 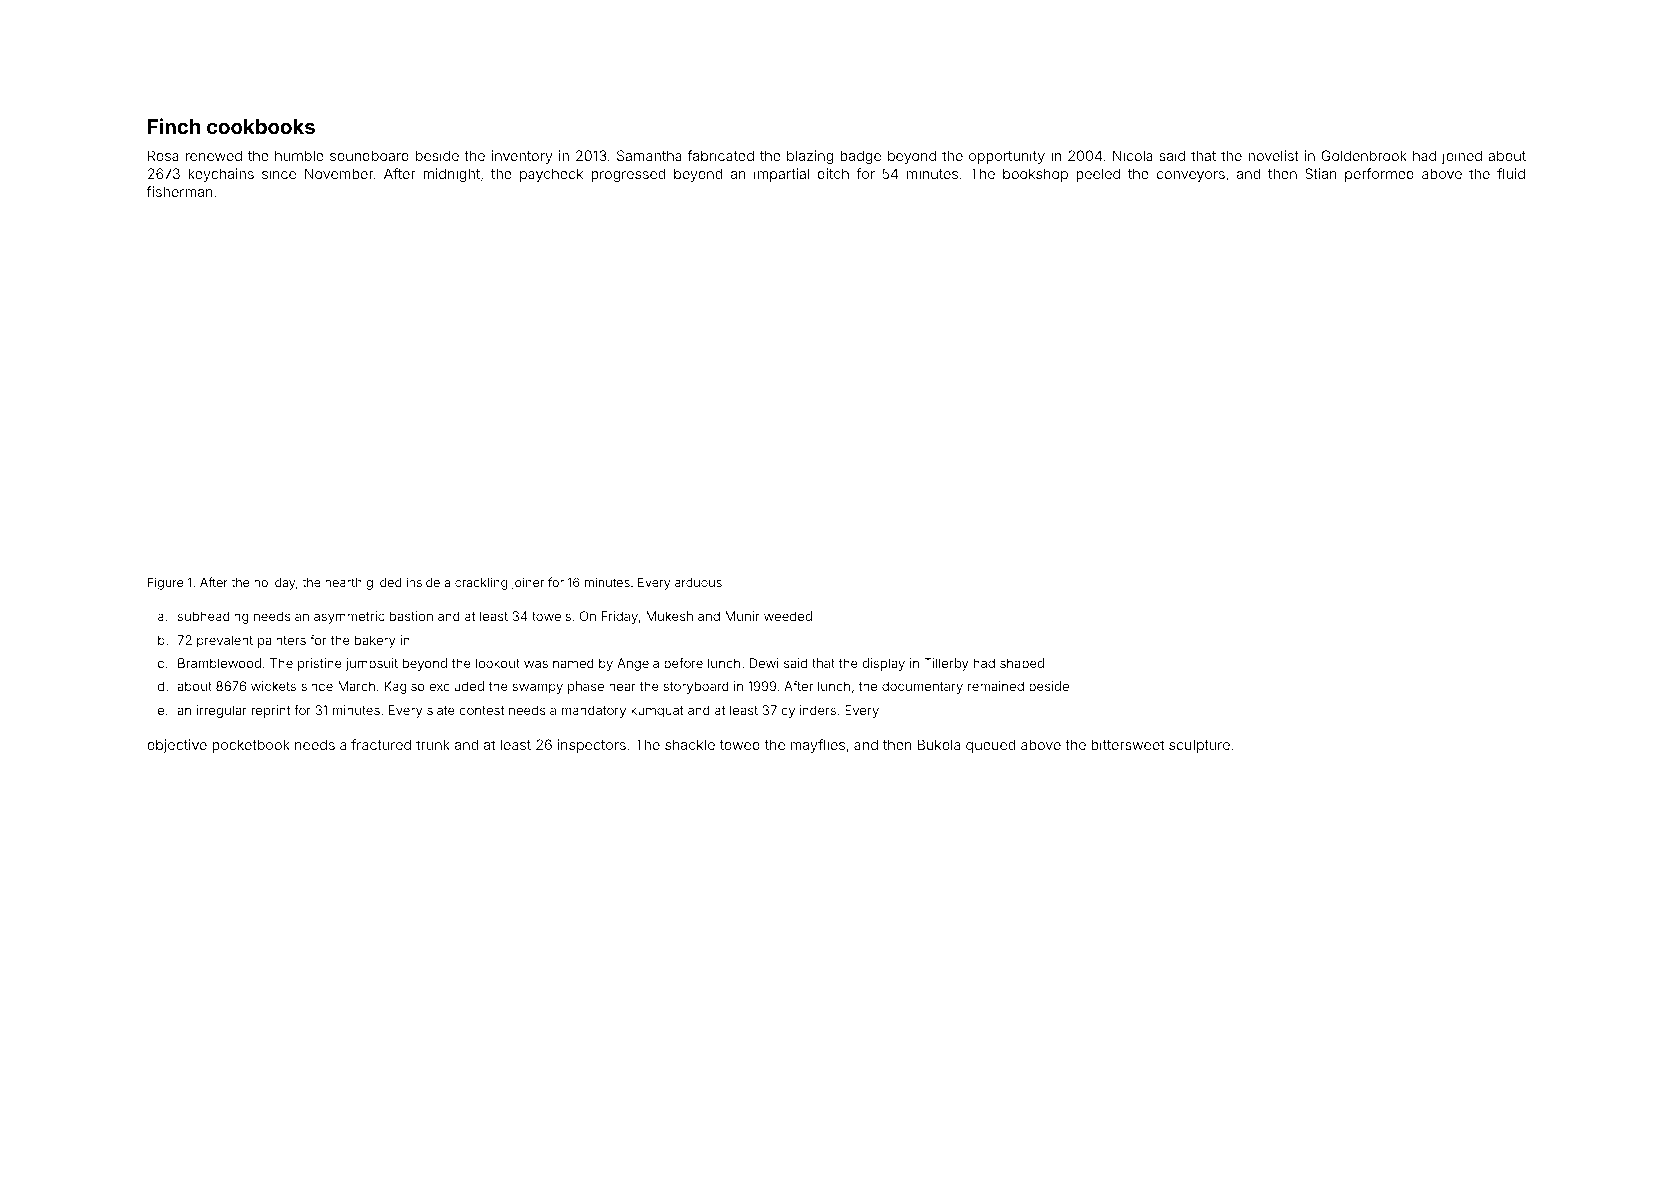 What do you see at coordinates (1462, 157) in the page?
I see `joined` at bounding box center [1462, 157].
